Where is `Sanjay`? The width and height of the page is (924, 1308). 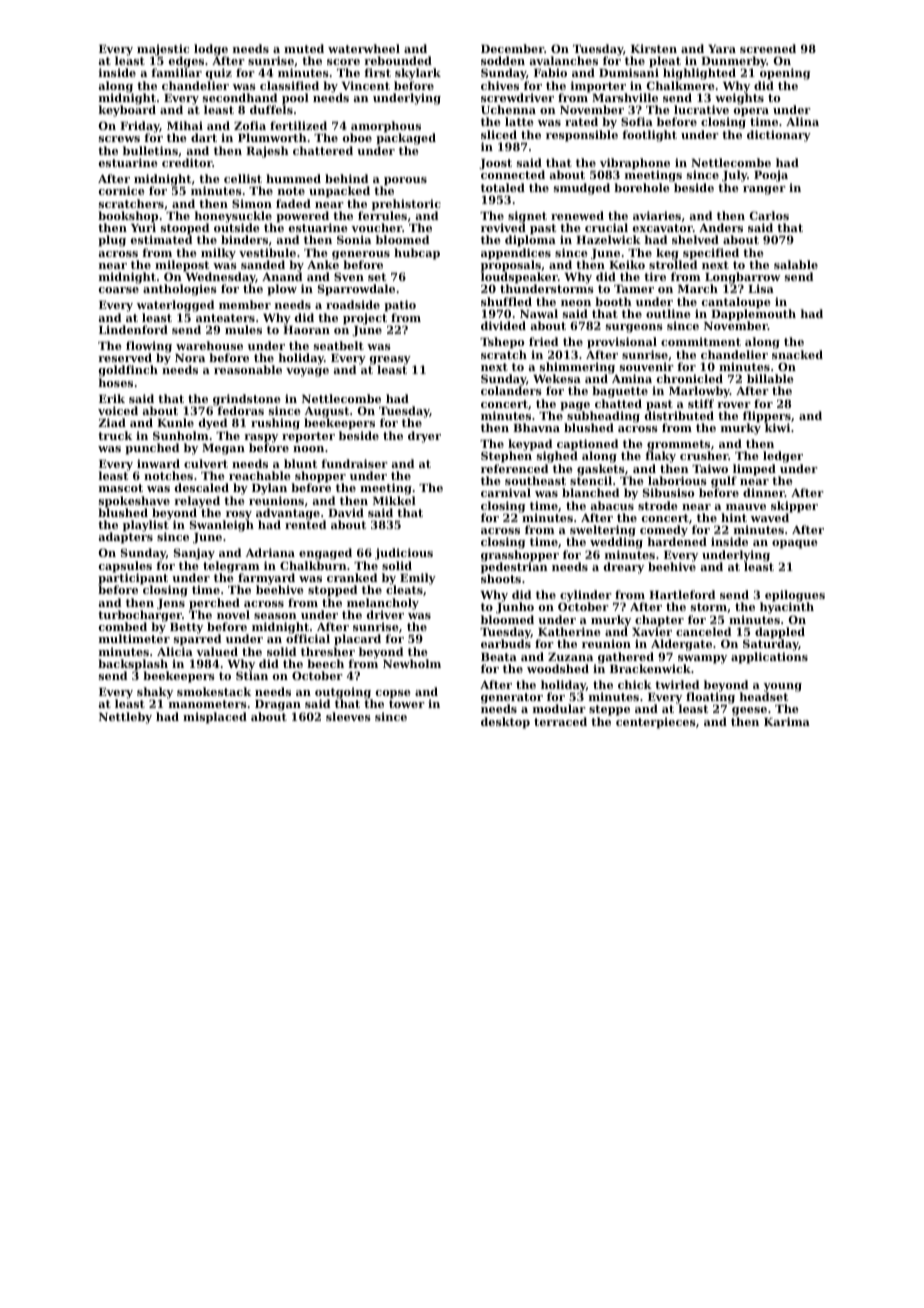
Sanjay is located at coordinates (194, 554).
